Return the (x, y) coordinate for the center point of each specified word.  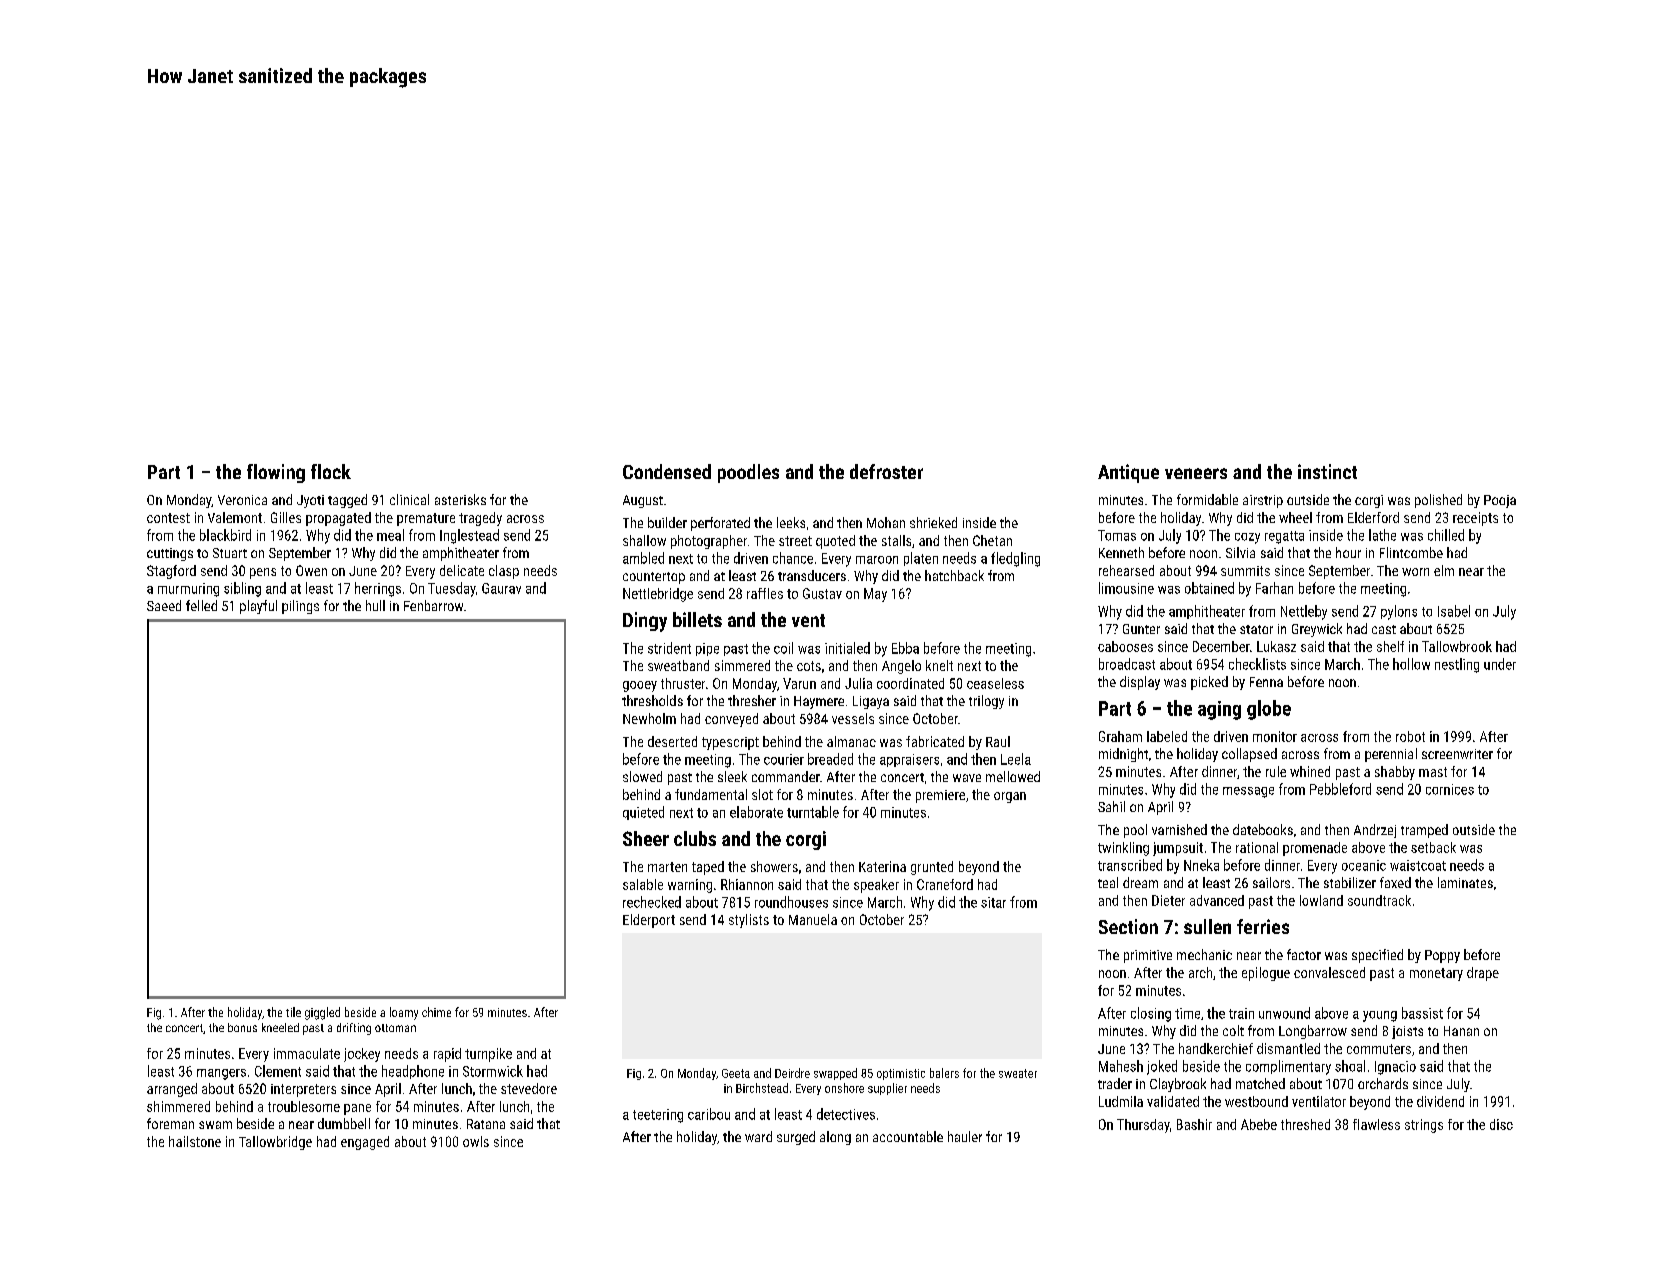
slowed (642, 776)
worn (1415, 572)
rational (1257, 847)
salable (643, 884)
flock (331, 471)
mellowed (1013, 776)
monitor (1275, 736)
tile (293, 1012)
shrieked (933, 522)
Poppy (1442, 956)
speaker (876, 886)
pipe (707, 649)
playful (258, 607)
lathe (1382, 535)
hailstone (195, 1141)
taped (708, 868)
